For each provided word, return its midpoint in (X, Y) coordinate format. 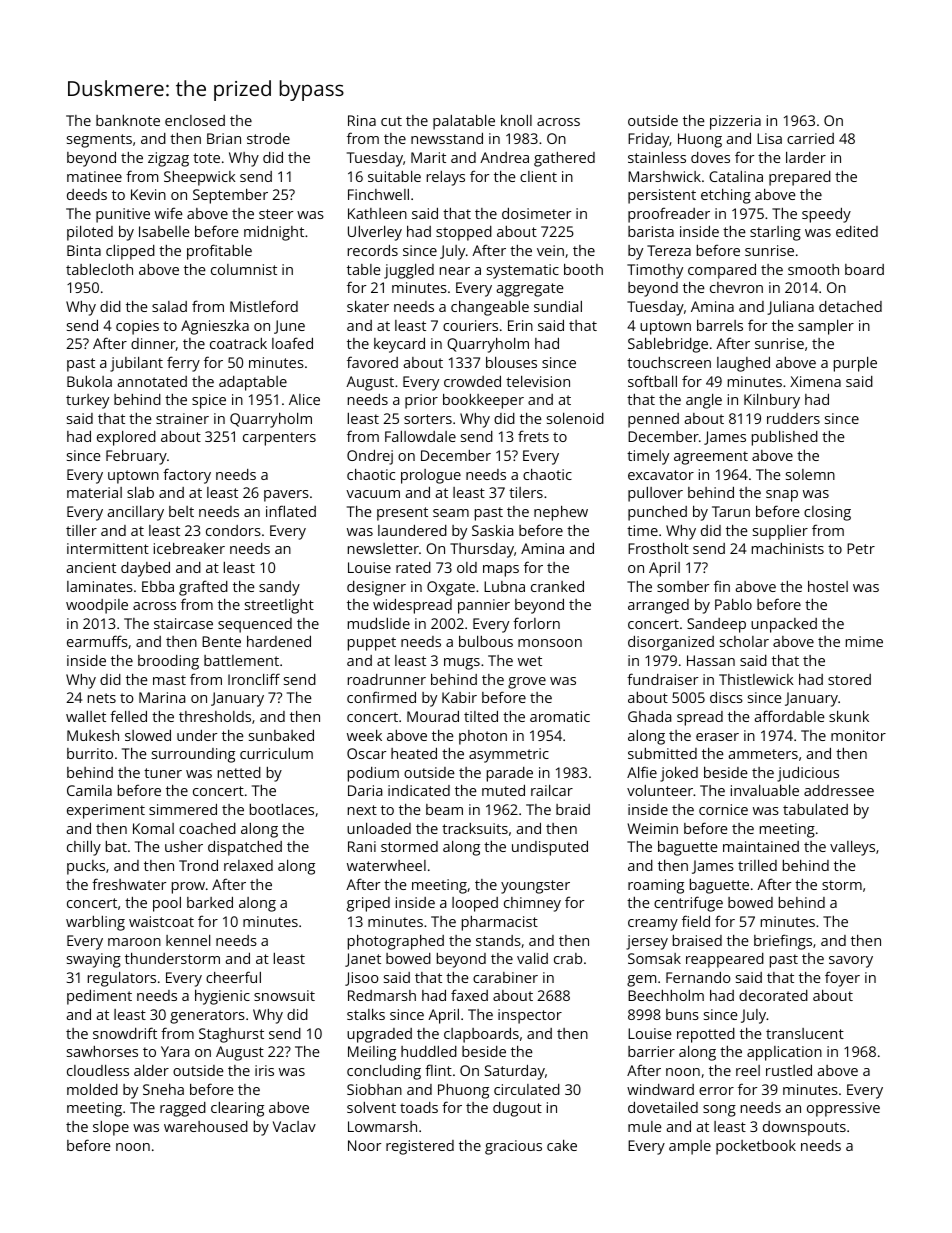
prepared (800, 178)
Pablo (733, 604)
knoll (516, 120)
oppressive (843, 1109)
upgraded (379, 1035)
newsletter (383, 548)
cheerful (233, 977)
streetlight (279, 606)
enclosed (195, 120)
